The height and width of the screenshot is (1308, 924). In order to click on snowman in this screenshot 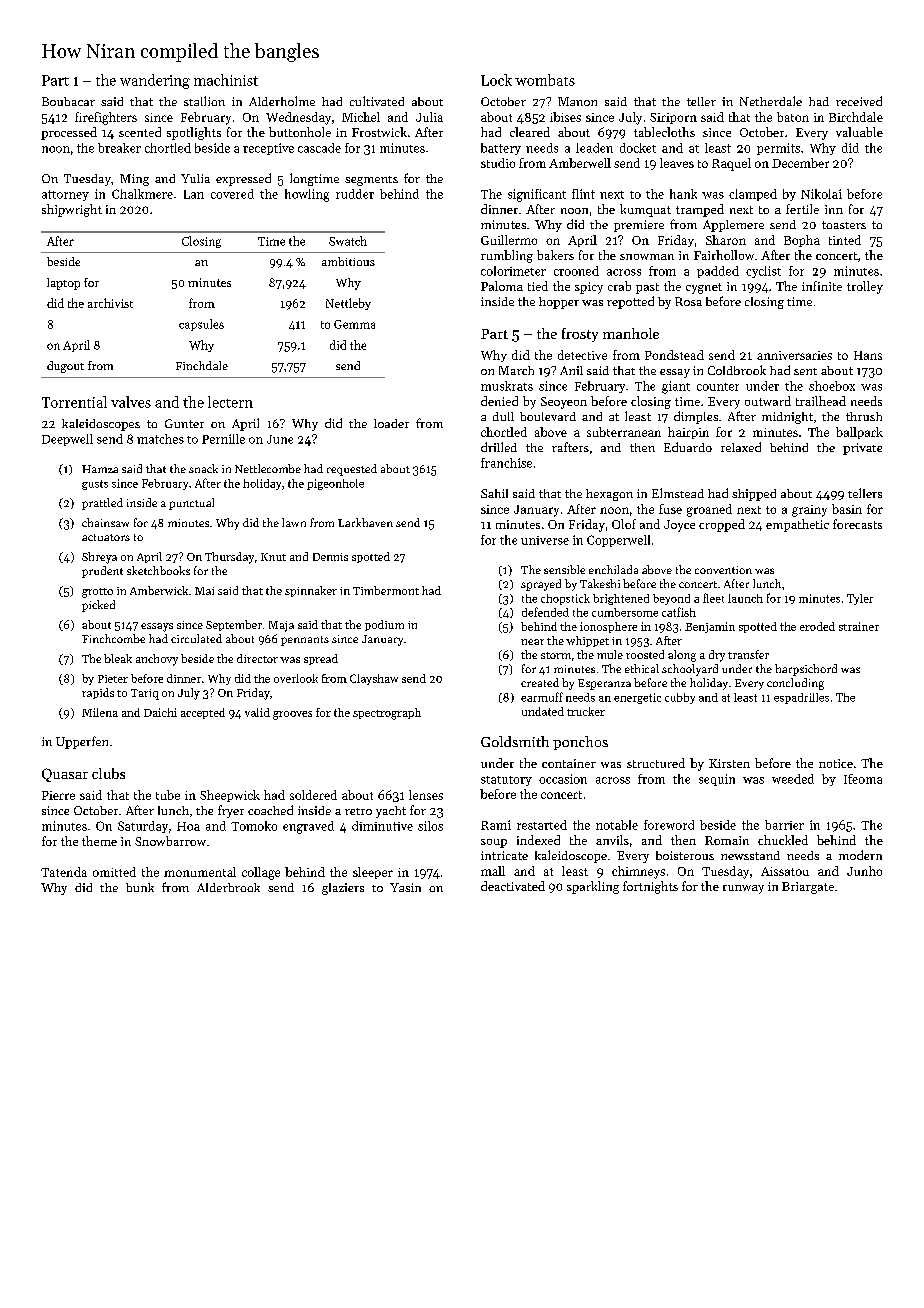, I will do `click(647, 257)`.
